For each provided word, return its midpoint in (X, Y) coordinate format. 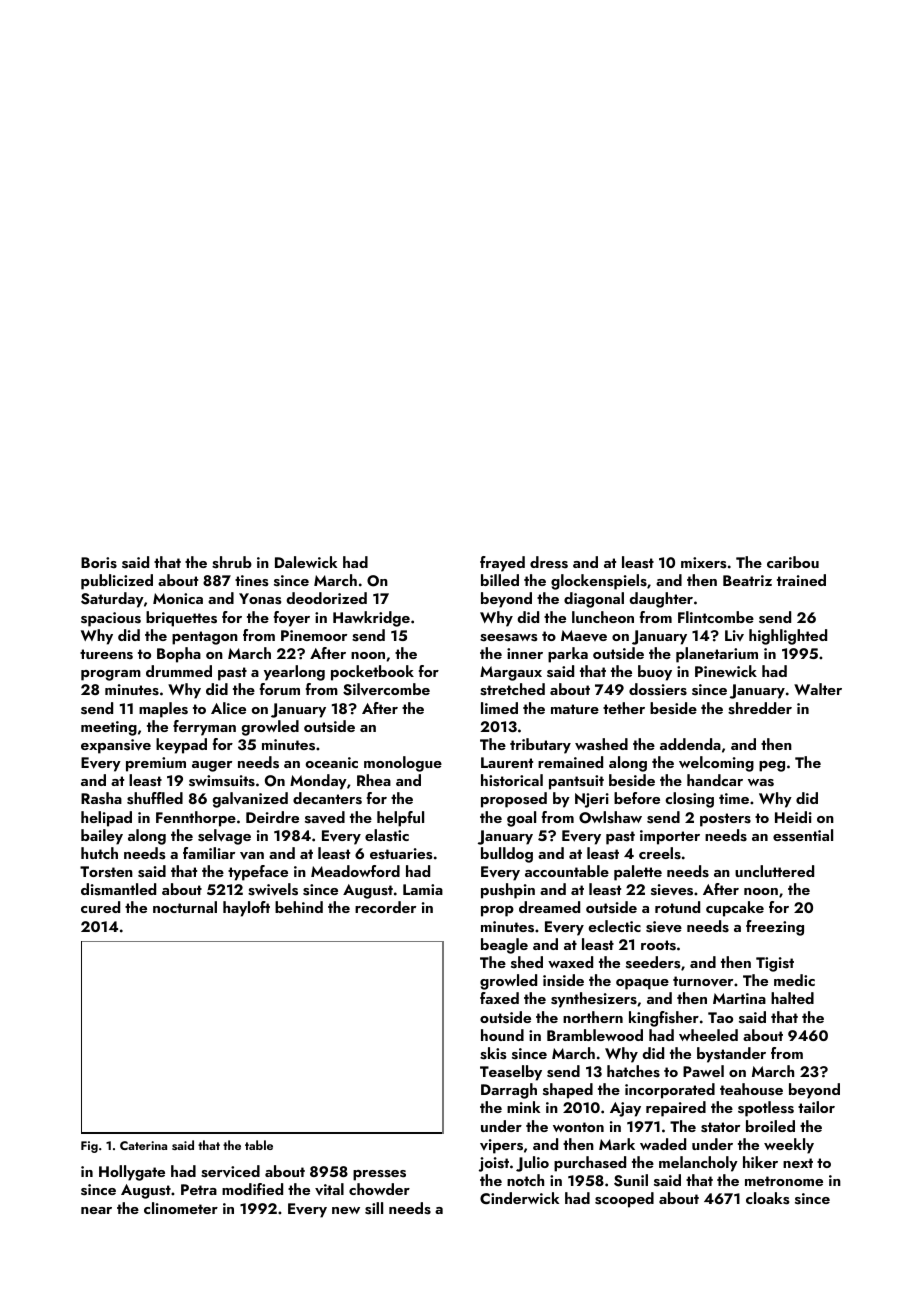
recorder (385, 907)
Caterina (143, 1145)
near (96, 1210)
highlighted (788, 637)
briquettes (181, 619)
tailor (816, 1107)
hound (502, 1035)
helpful (400, 819)
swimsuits (222, 781)
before (637, 798)
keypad (181, 746)
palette (638, 873)
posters (725, 820)
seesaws (508, 638)
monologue (403, 764)
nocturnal (185, 907)
